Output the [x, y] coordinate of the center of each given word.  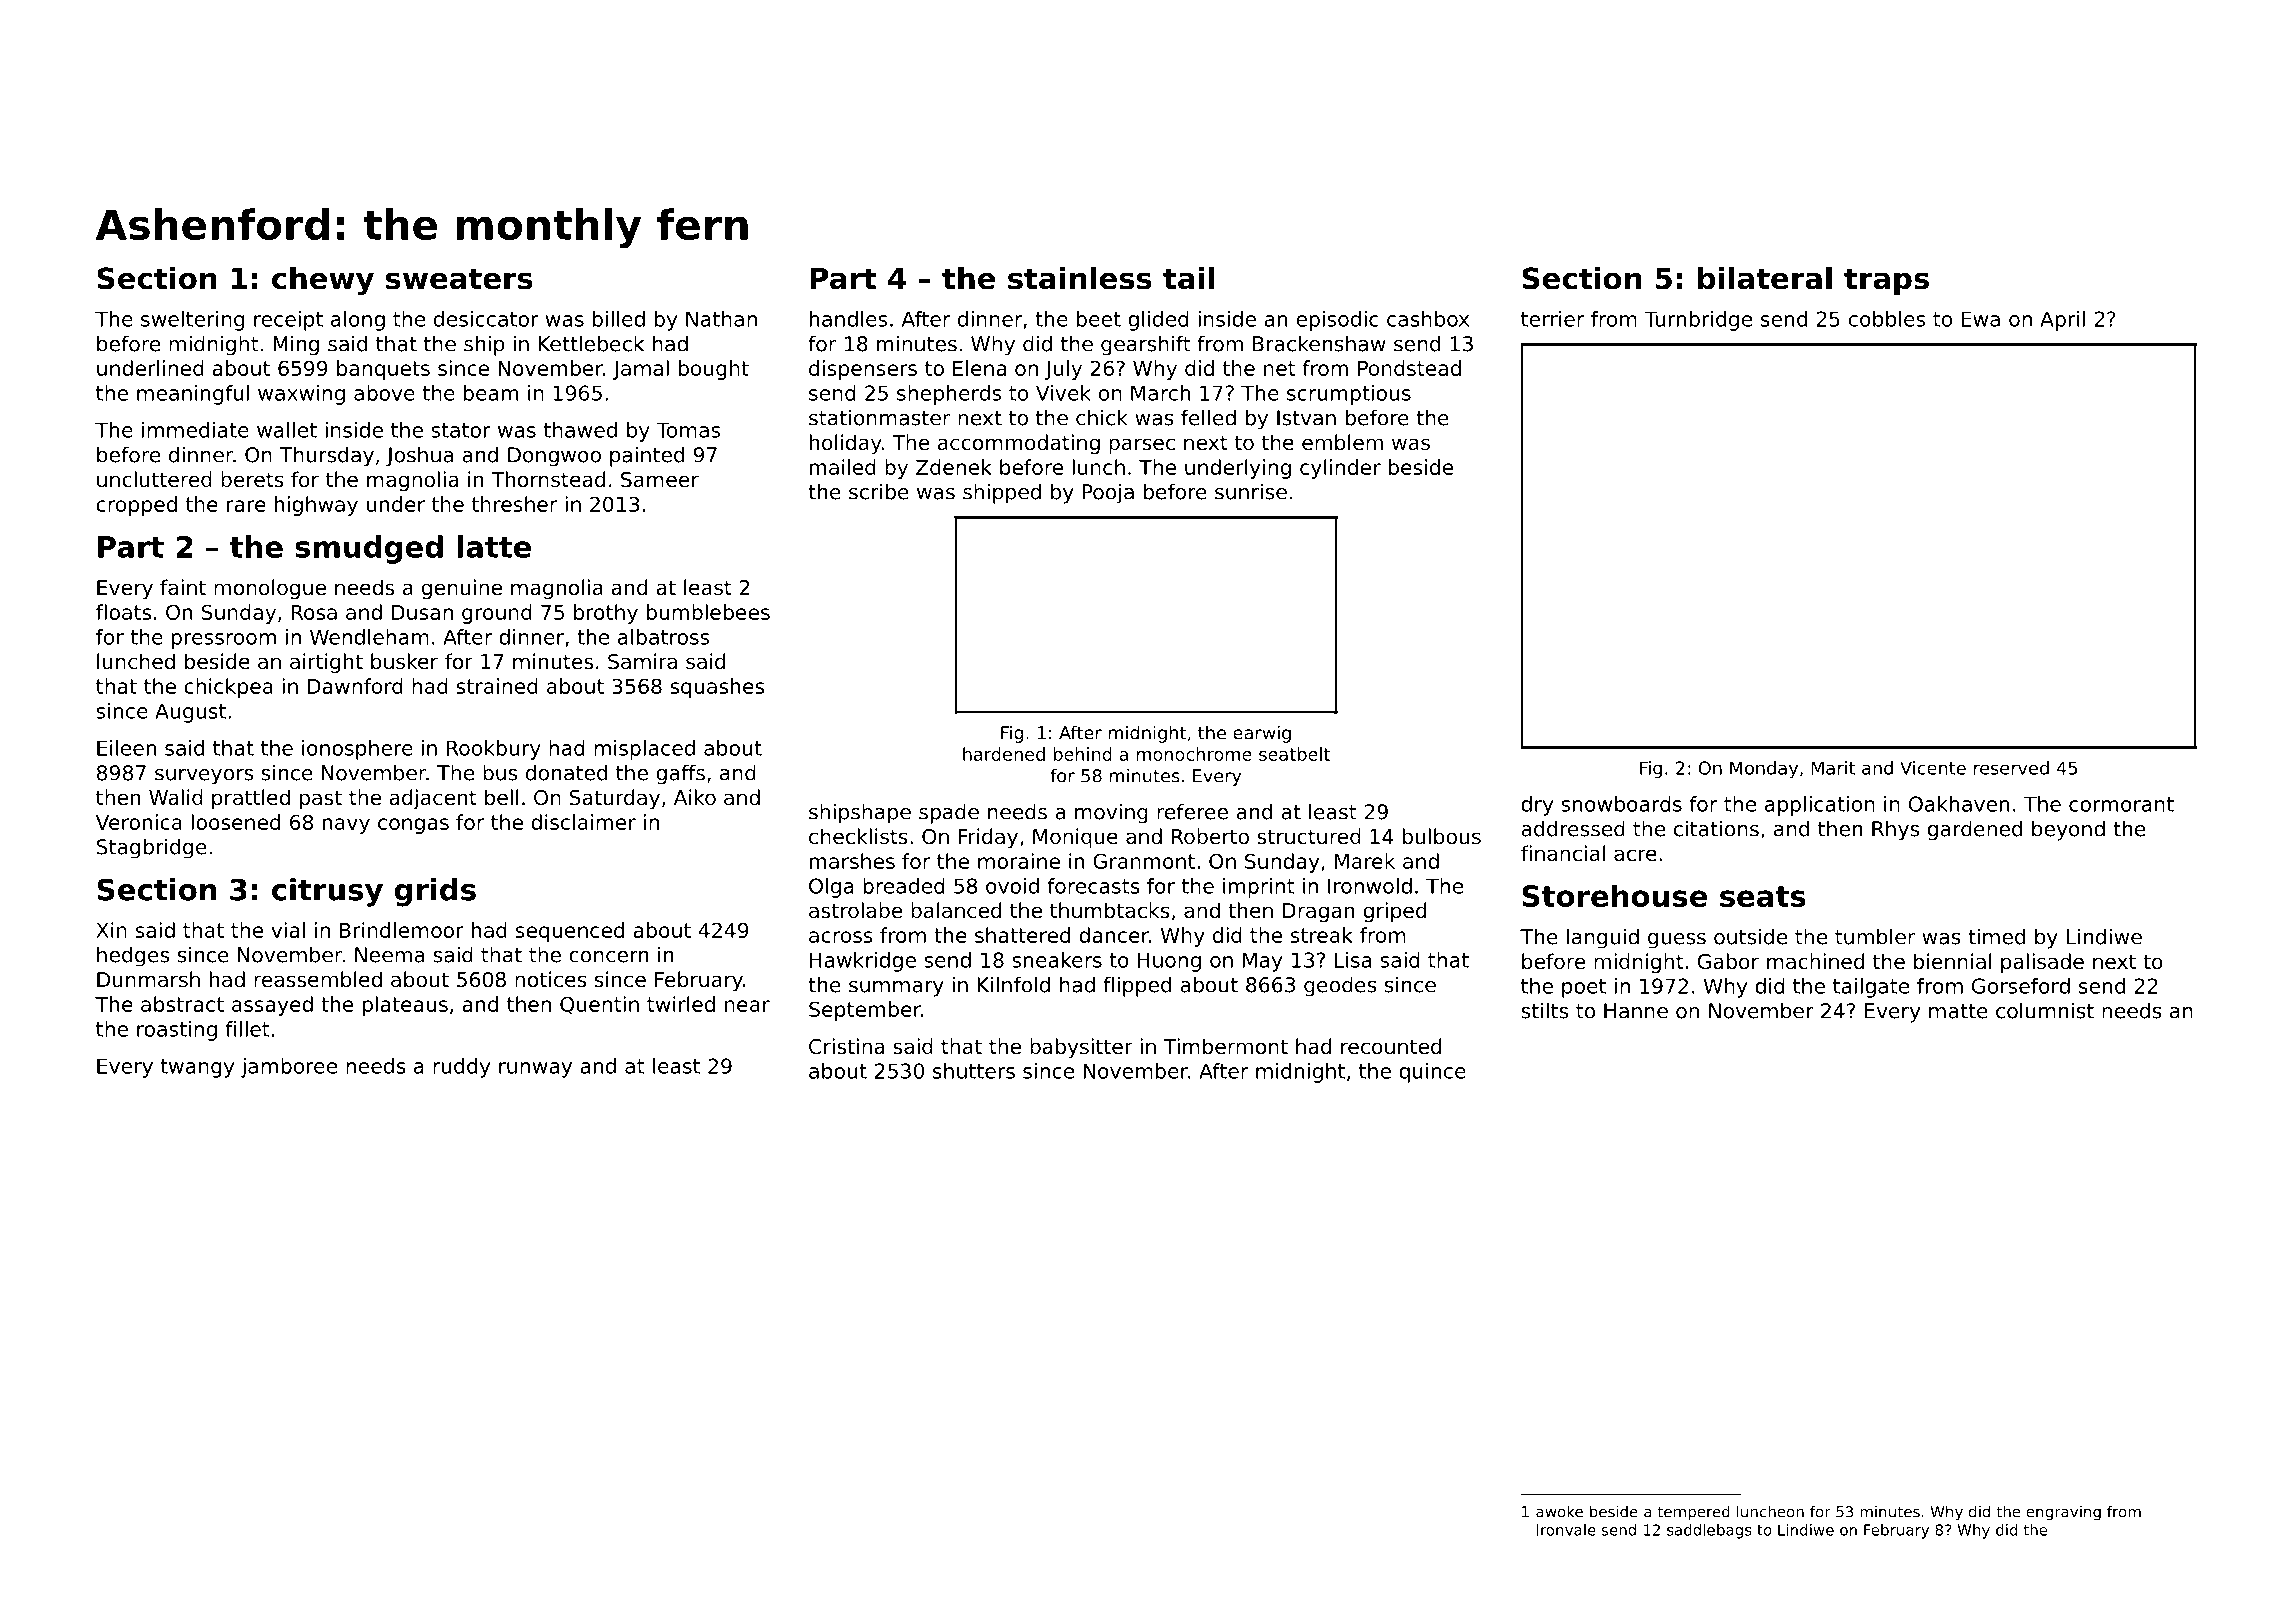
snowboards [1621, 804]
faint [183, 587]
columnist [2045, 1010]
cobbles [1887, 319]
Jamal [641, 370]
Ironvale [1566, 1530]
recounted [1391, 1046]
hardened [1004, 754]
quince [1432, 1073]
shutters [974, 1071]
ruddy [461, 1068]
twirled [681, 1004]
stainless [1080, 278]
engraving [2063, 1513]
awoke [1559, 1512]
